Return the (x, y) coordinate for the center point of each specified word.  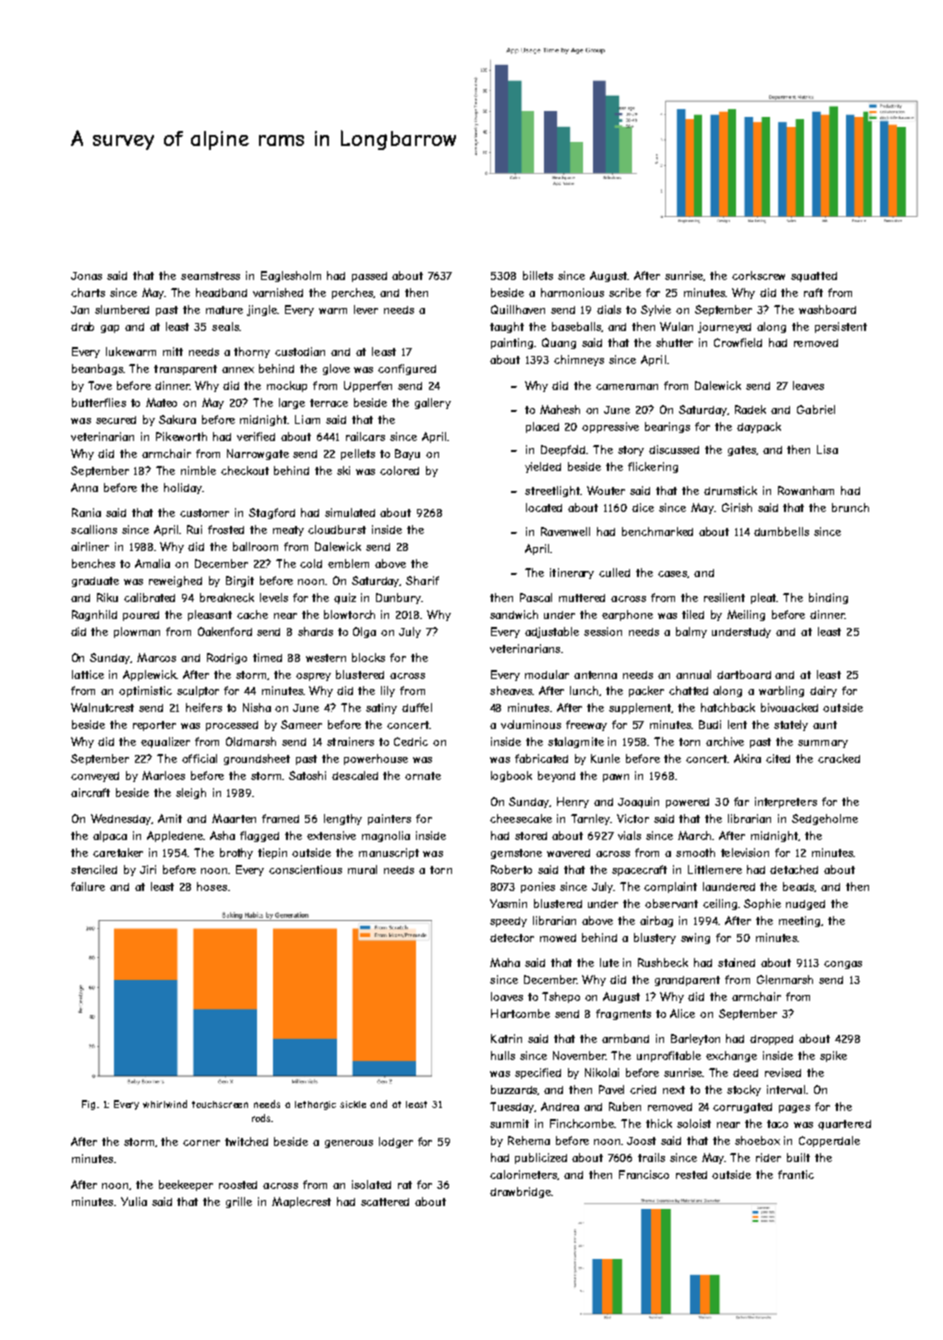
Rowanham (806, 490)
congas (843, 965)
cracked (839, 758)
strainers (350, 741)
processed (232, 726)
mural (362, 869)
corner (201, 1143)
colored (399, 470)
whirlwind (165, 1104)
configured (407, 369)
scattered (385, 1202)
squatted (814, 277)
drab (82, 326)
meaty (288, 531)
